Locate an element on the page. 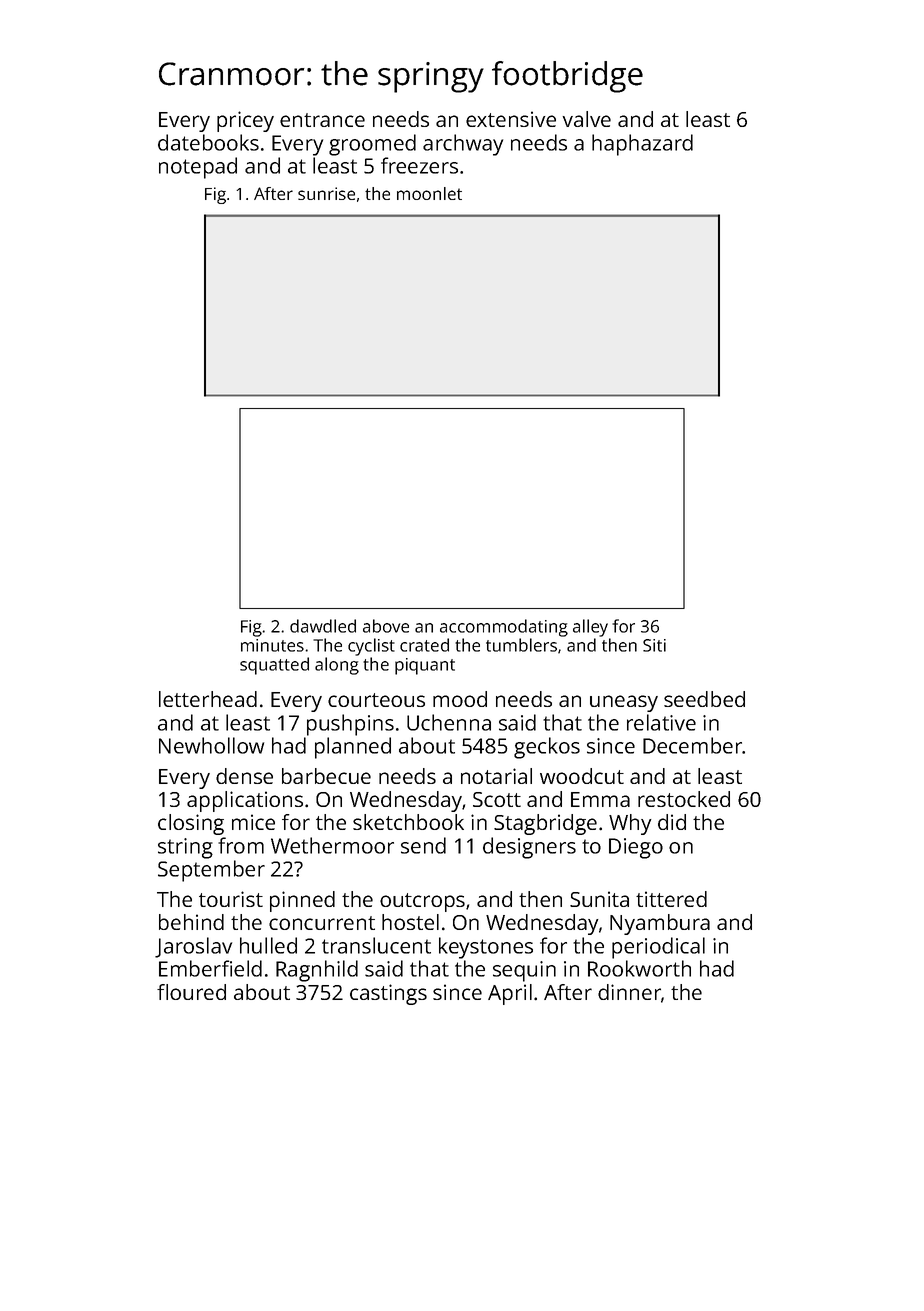 This image has height=1311, width=924. moonlet is located at coordinates (429, 193).
